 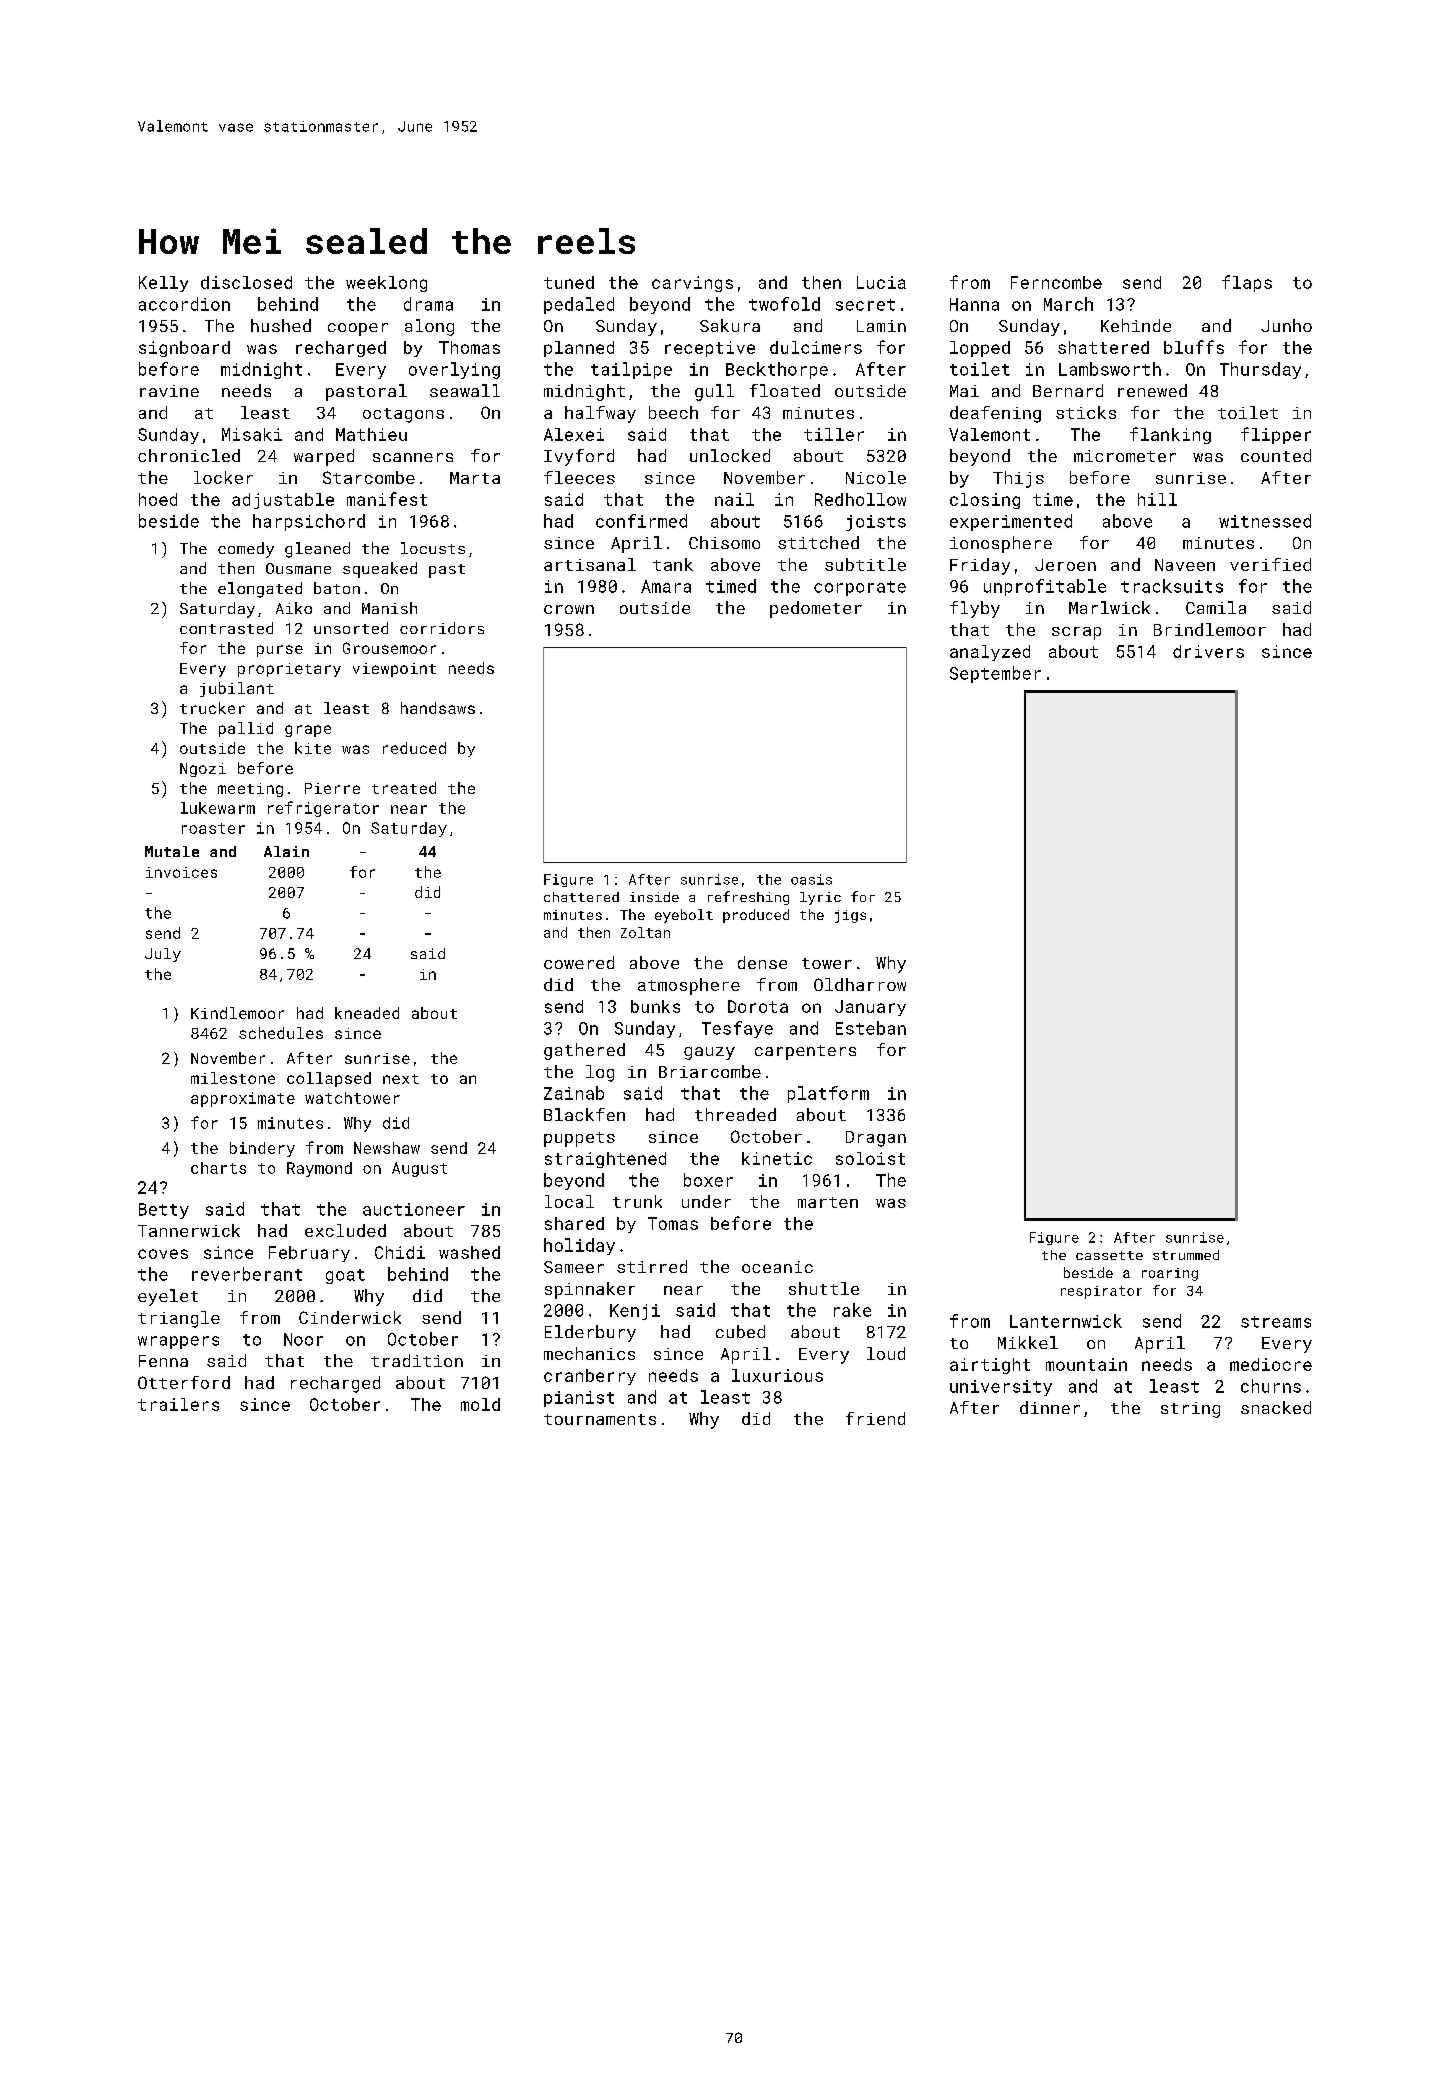 I want to click on bindery, so click(x=262, y=1149).
